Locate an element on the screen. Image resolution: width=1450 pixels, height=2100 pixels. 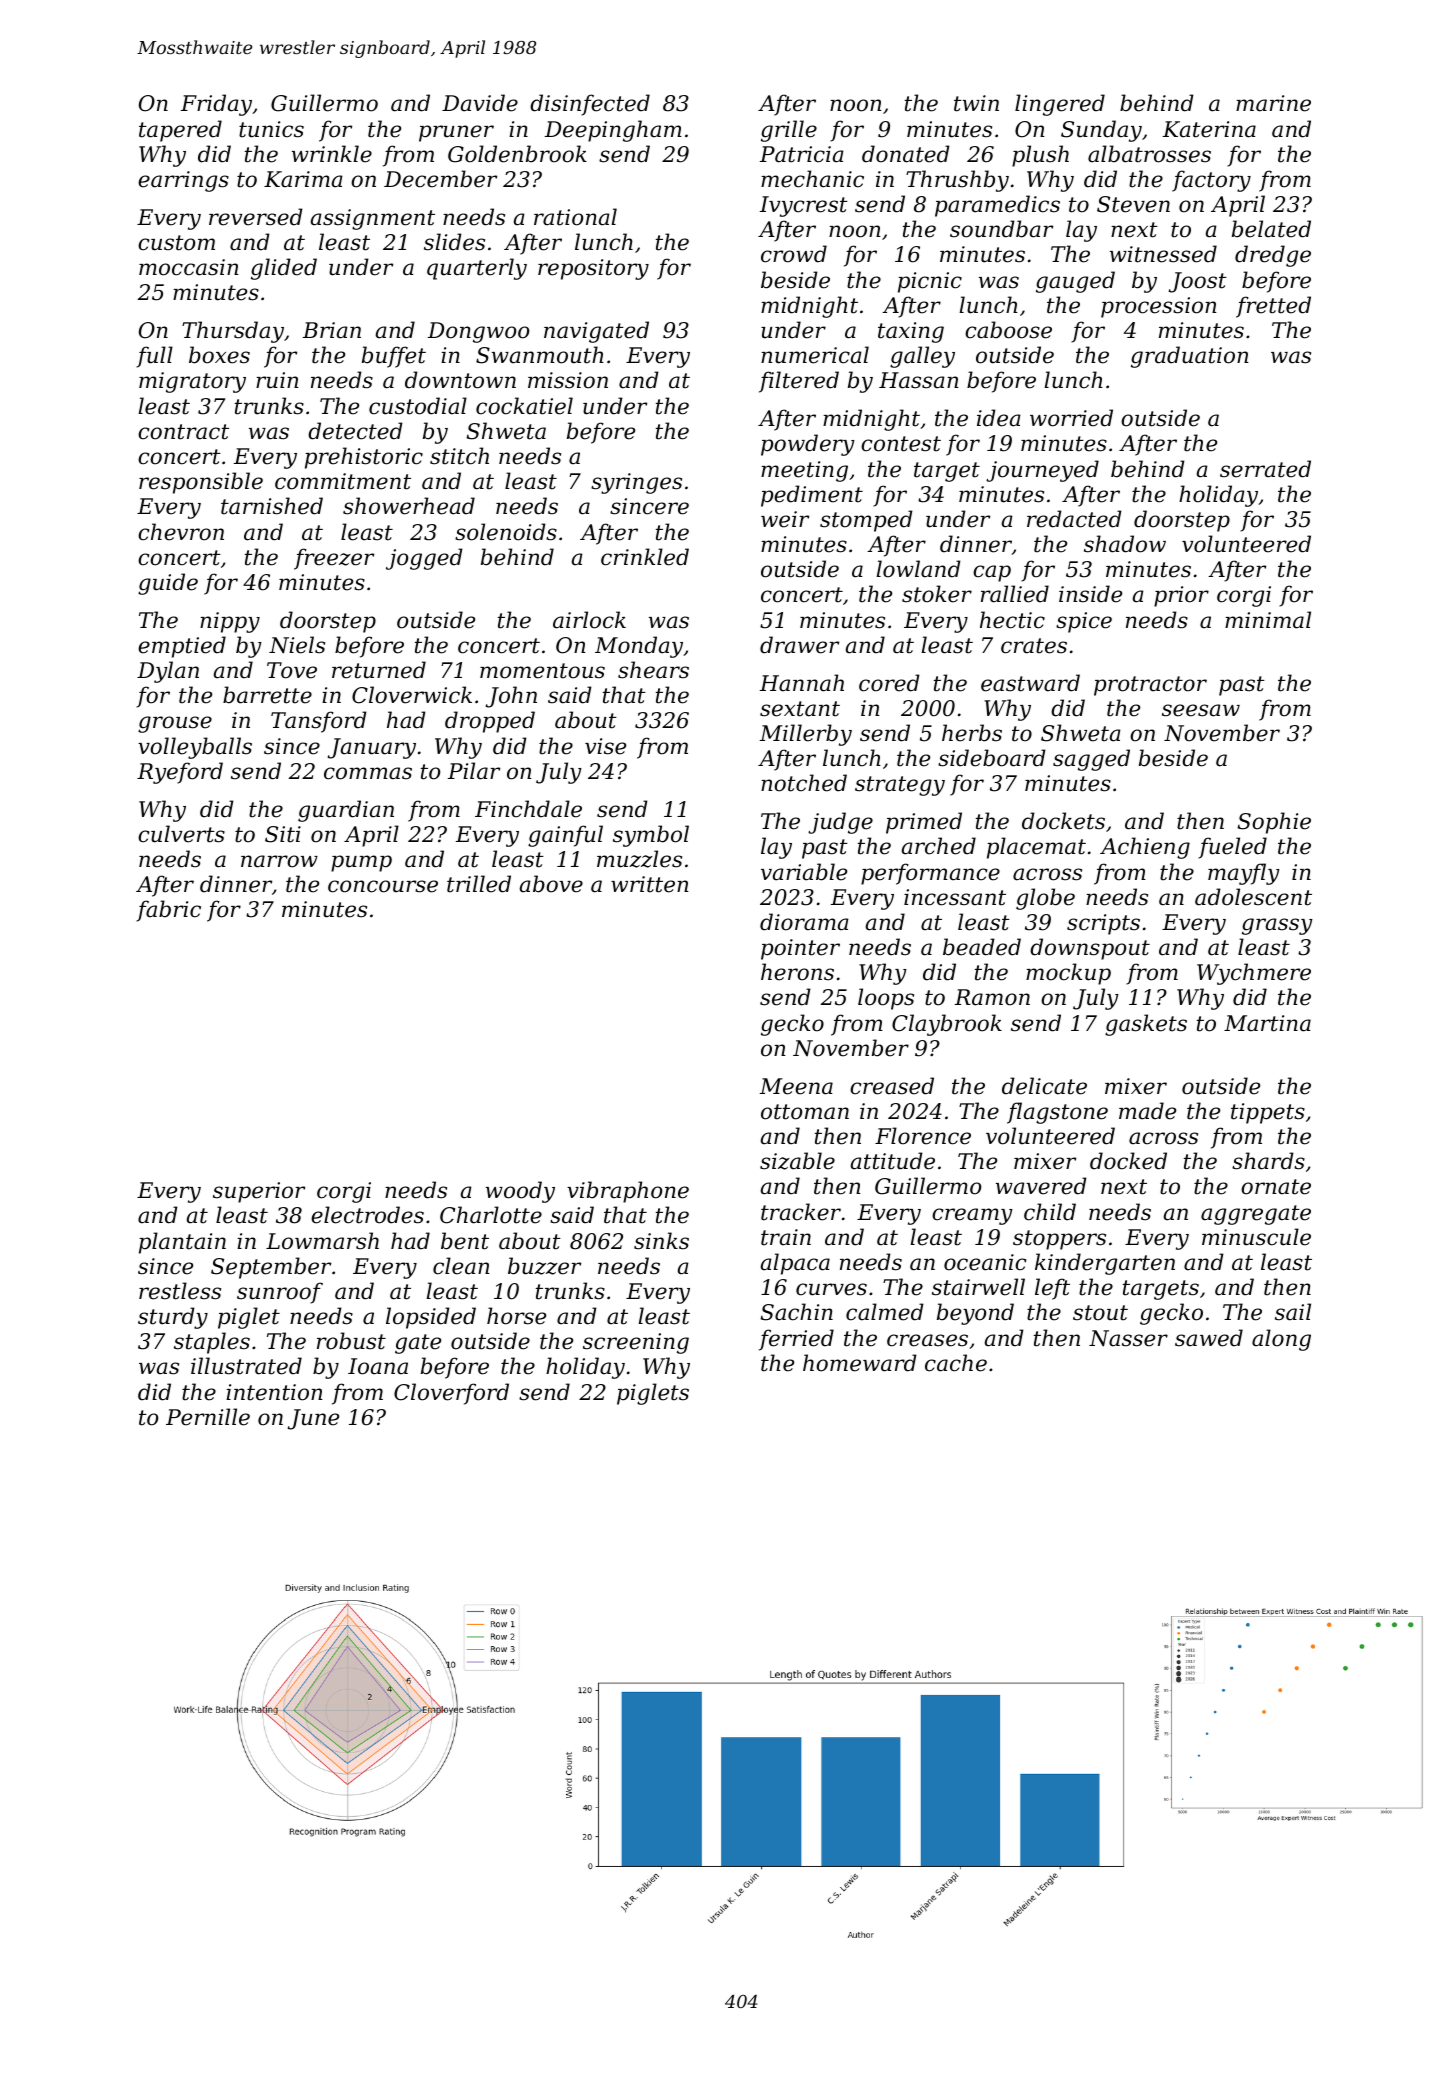
grassy is located at coordinates (1277, 926).
